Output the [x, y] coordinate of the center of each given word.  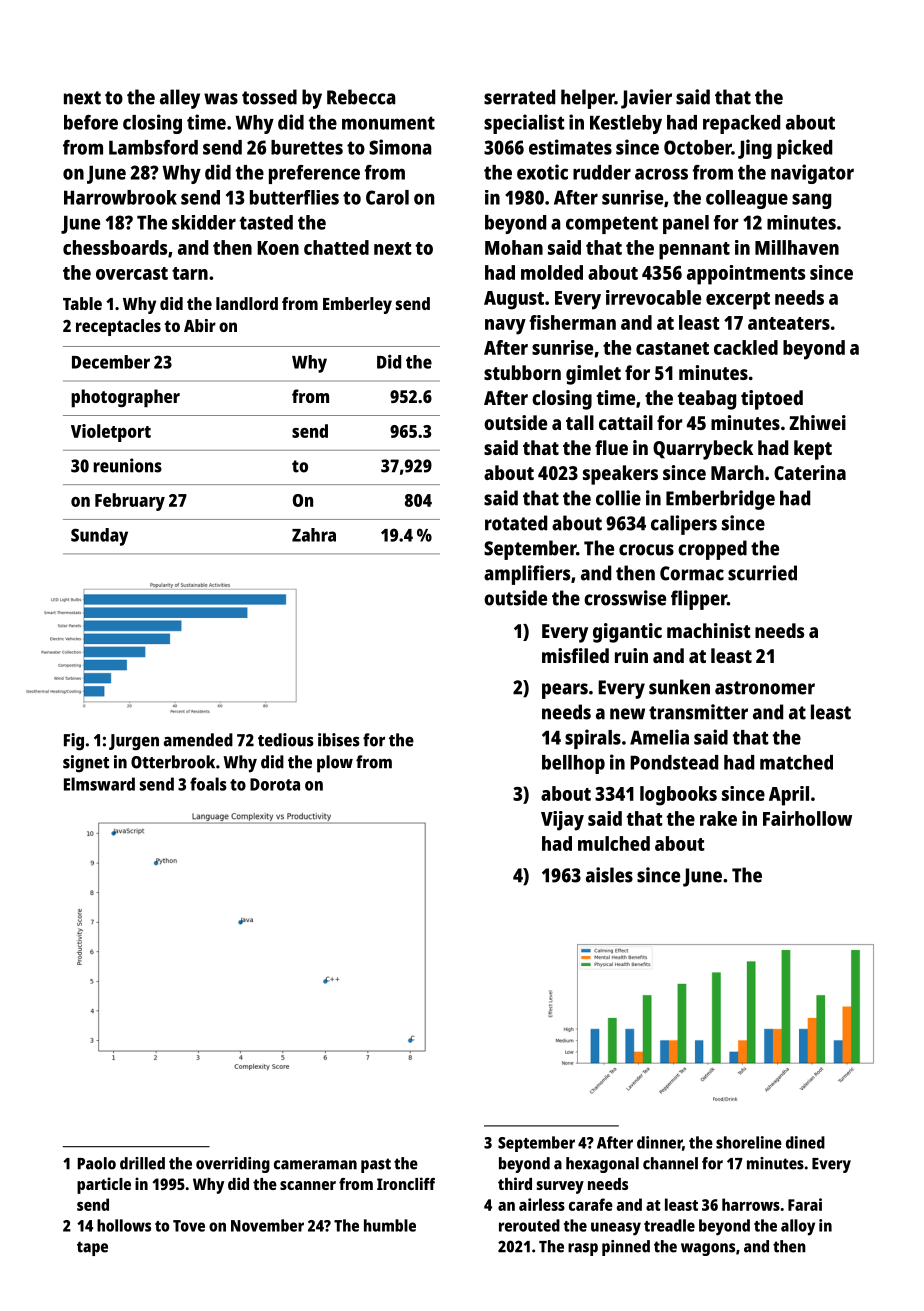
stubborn [522, 372]
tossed [269, 97]
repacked [741, 124]
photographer [125, 398]
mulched [614, 843]
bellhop [573, 764]
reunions [127, 465]
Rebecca [361, 97]
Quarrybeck [703, 450]
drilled [142, 1163]
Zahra [314, 535]
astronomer [765, 688]
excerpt [738, 301]
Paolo [97, 1163]
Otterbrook [173, 762]
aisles [609, 875]
